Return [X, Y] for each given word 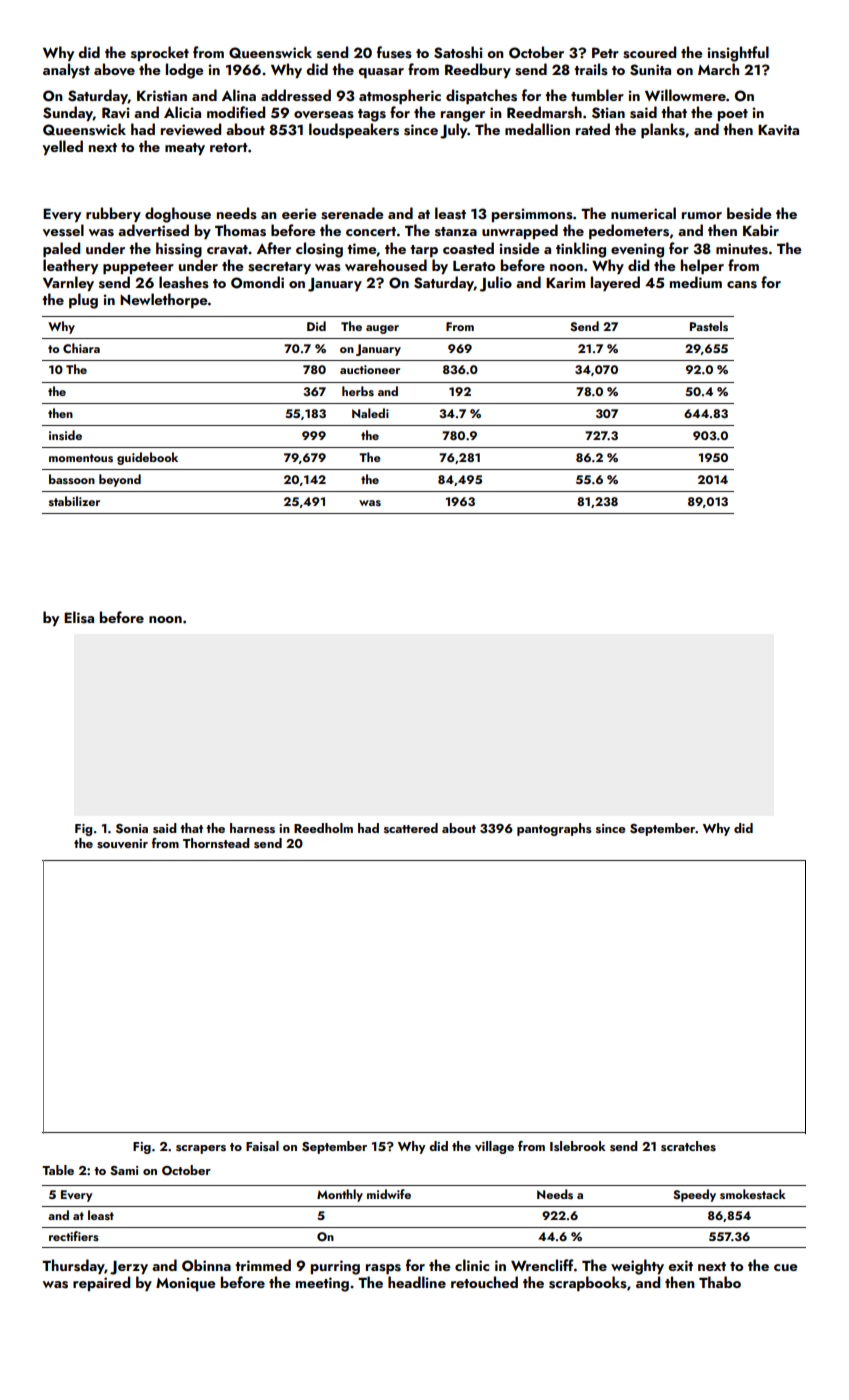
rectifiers [74, 1236]
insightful [738, 54]
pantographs [554, 829]
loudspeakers [354, 130]
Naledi [370, 413]
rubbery [113, 214]
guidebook [147, 458]
